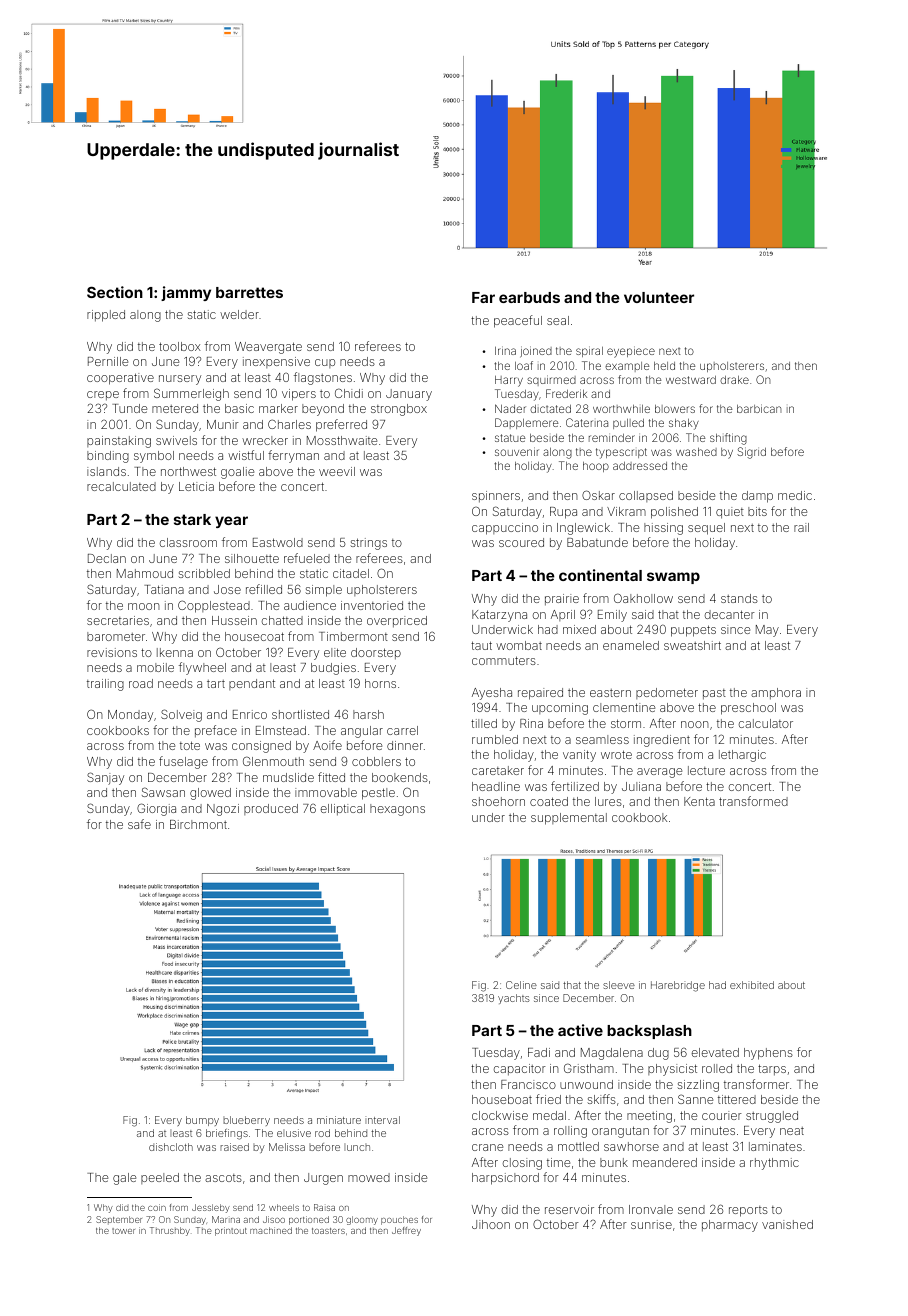 This screenshot has height=1316, width=908. I want to click on classroom, so click(188, 542).
